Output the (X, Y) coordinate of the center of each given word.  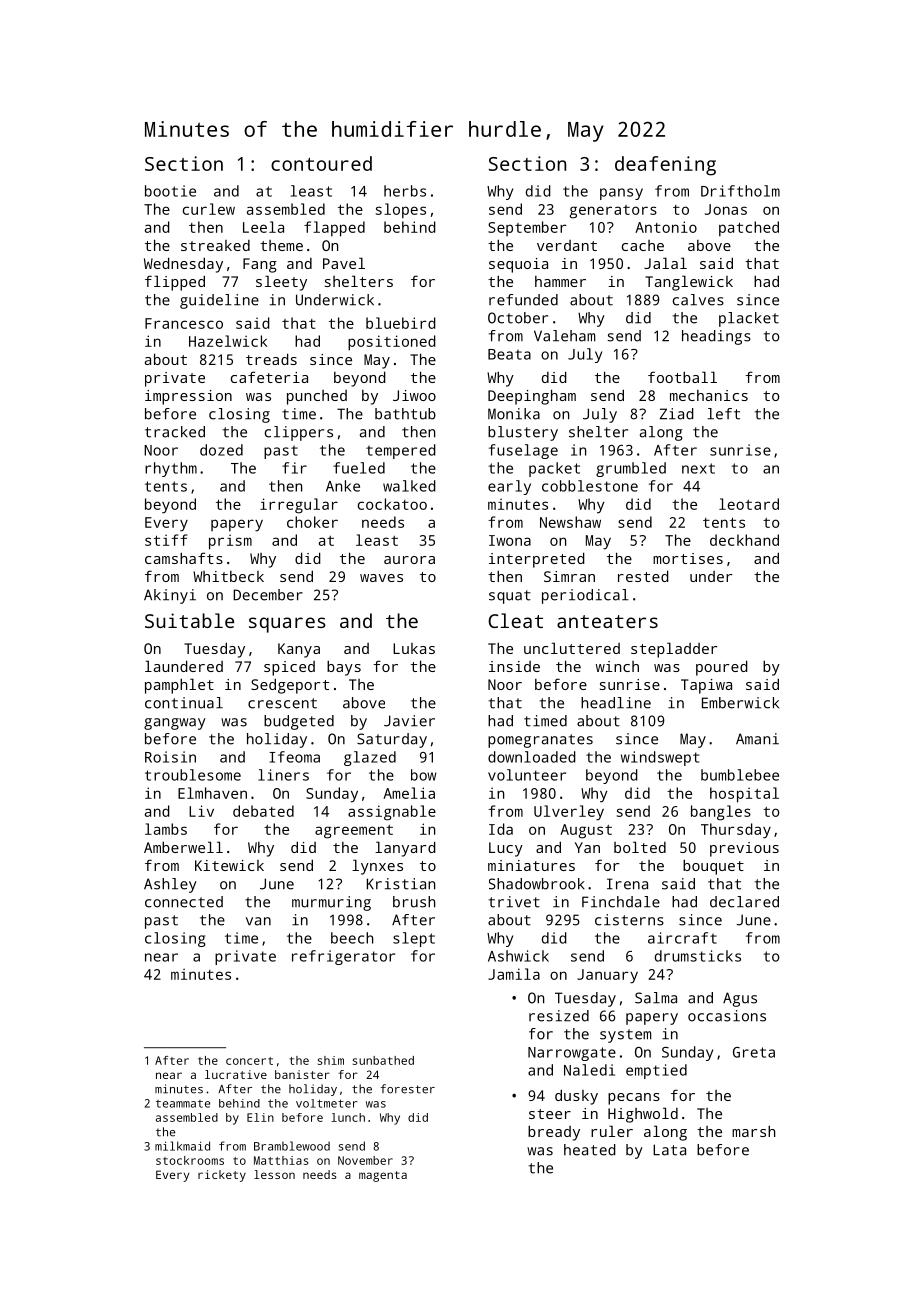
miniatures (531, 865)
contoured (321, 163)
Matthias (281, 1160)
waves (381, 578)
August (586, 831)
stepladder (674, 650)
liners (283, 775)
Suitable (189, 620)
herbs (405, 191)
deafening (665, 166)
